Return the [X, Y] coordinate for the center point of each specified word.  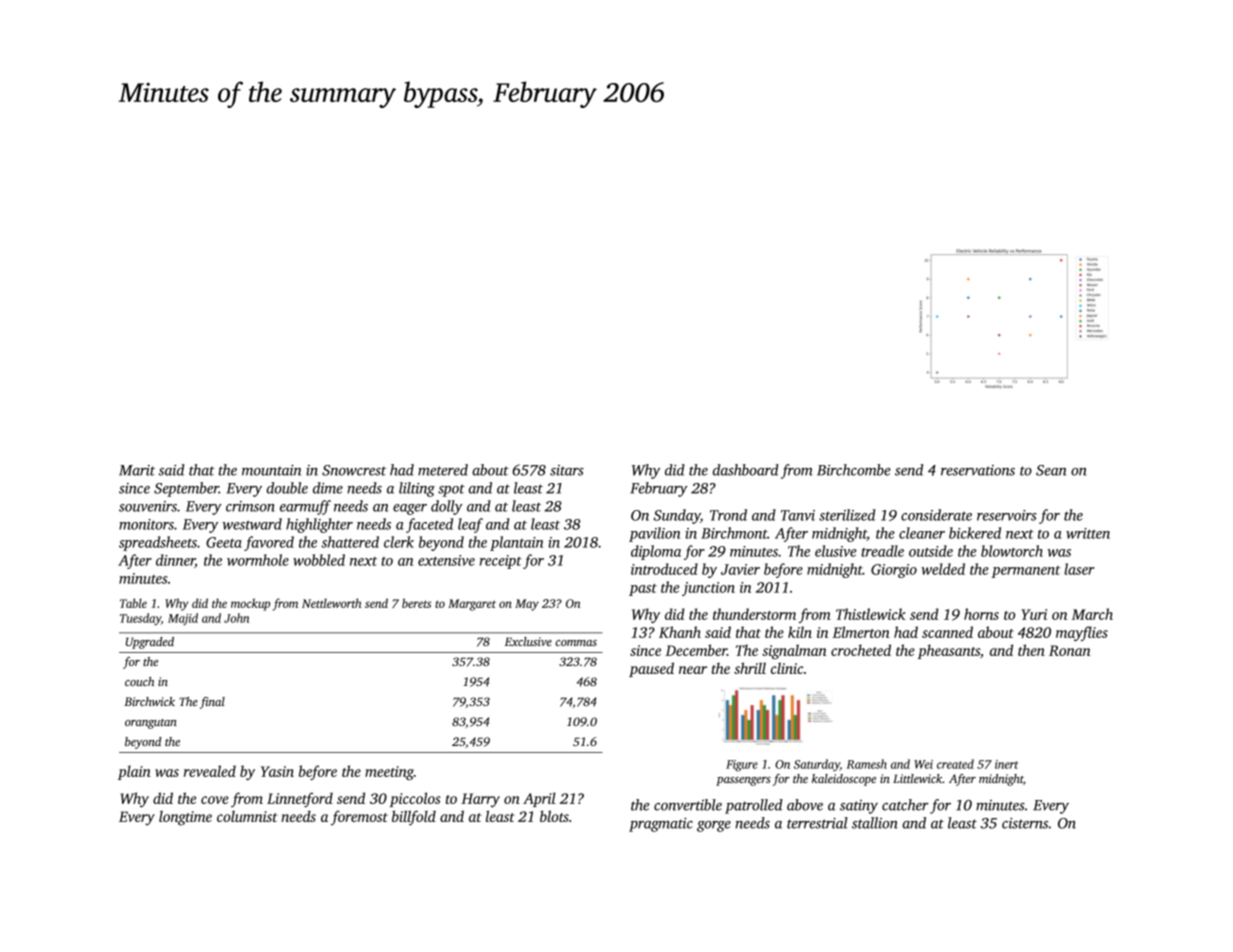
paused [651, 669]
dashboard [746, 470]
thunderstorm [754, 614]
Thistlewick [870, 614]
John [236, 618]
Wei [923, 764]
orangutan [151, 724]
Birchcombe [854, 470]
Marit [137, 470]
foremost [359, 818]
